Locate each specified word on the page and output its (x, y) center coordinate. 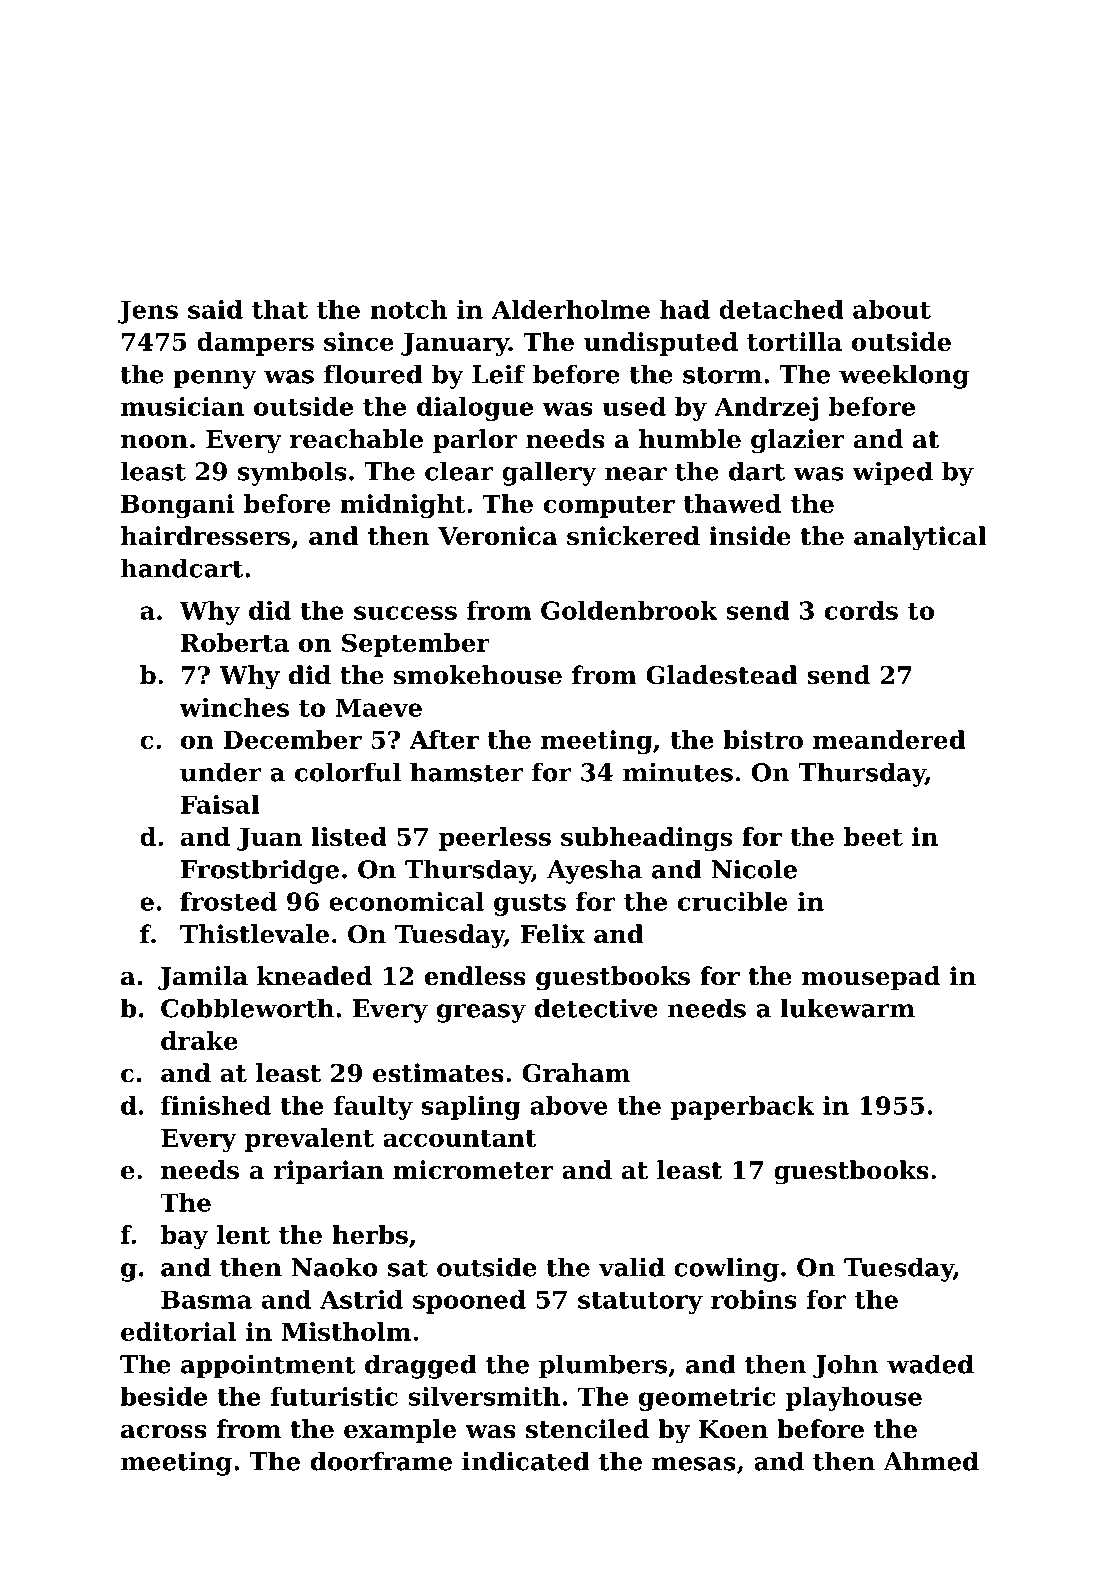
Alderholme (571, 309)
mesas (694, 1464)
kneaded (314, 976)
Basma (206, 1299)
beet (873, 836)
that (280, 309)
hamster (466, 772)
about (892, 309)
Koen (733, 1429)
